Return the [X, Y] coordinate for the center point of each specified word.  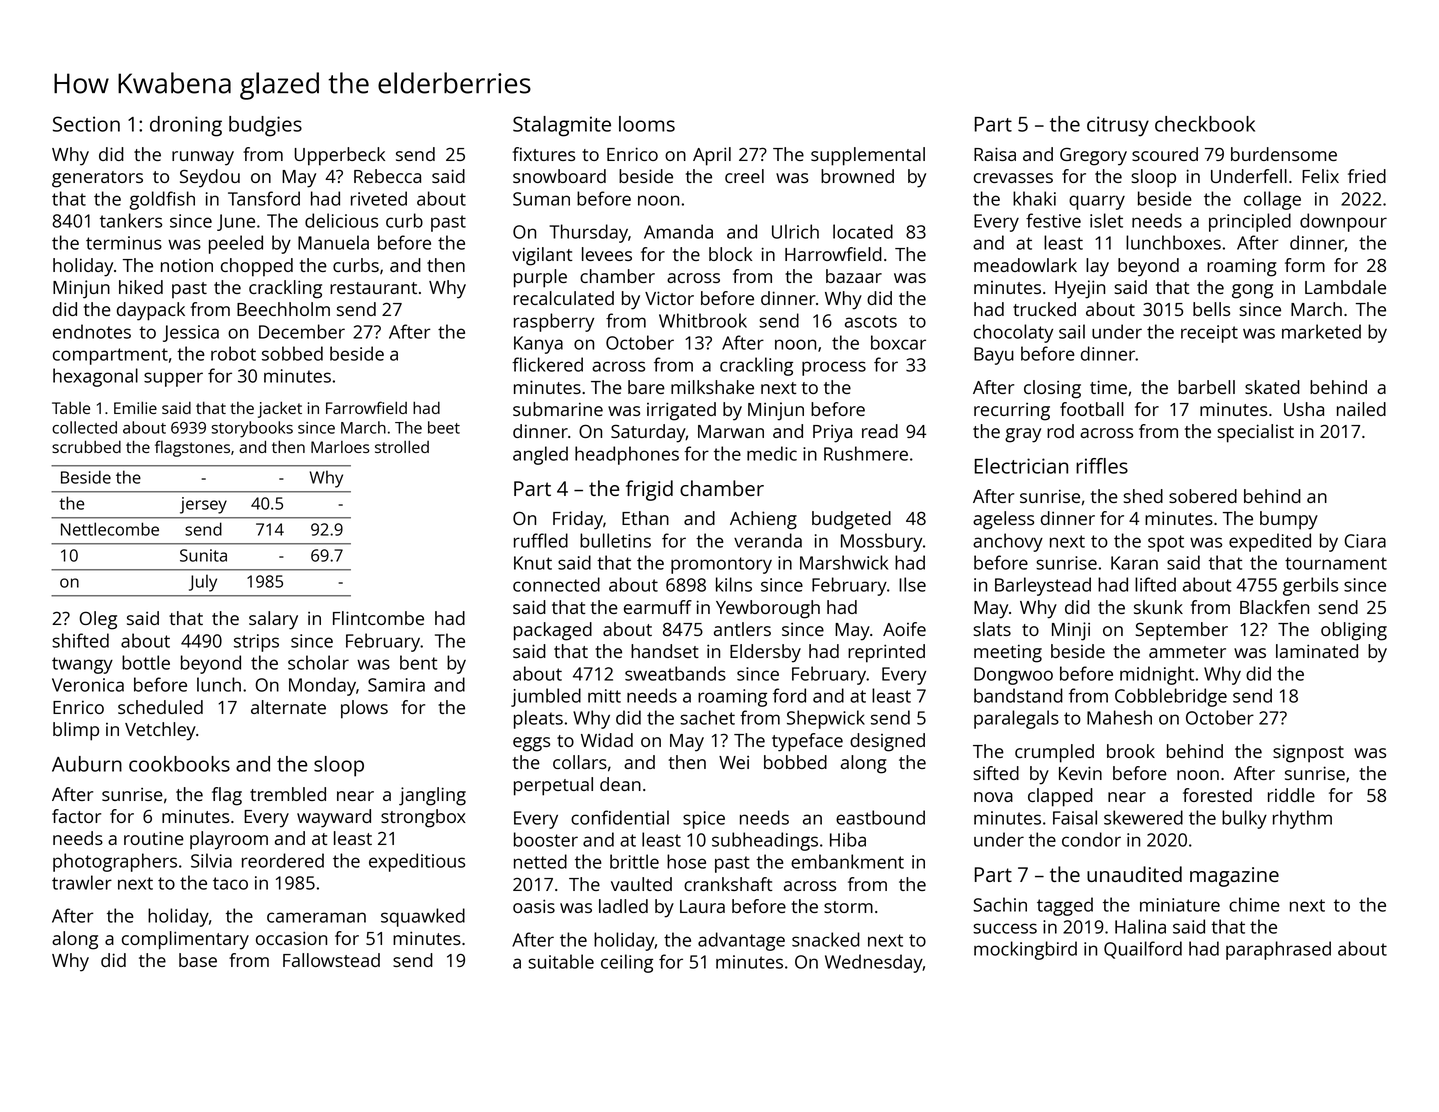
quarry [1097, 202]
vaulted [641, 884]
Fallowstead [331, 960]
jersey [203, 505]
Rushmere [866, 453]
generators [97, 179]
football [1092, 409]
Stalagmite [562, 126]
